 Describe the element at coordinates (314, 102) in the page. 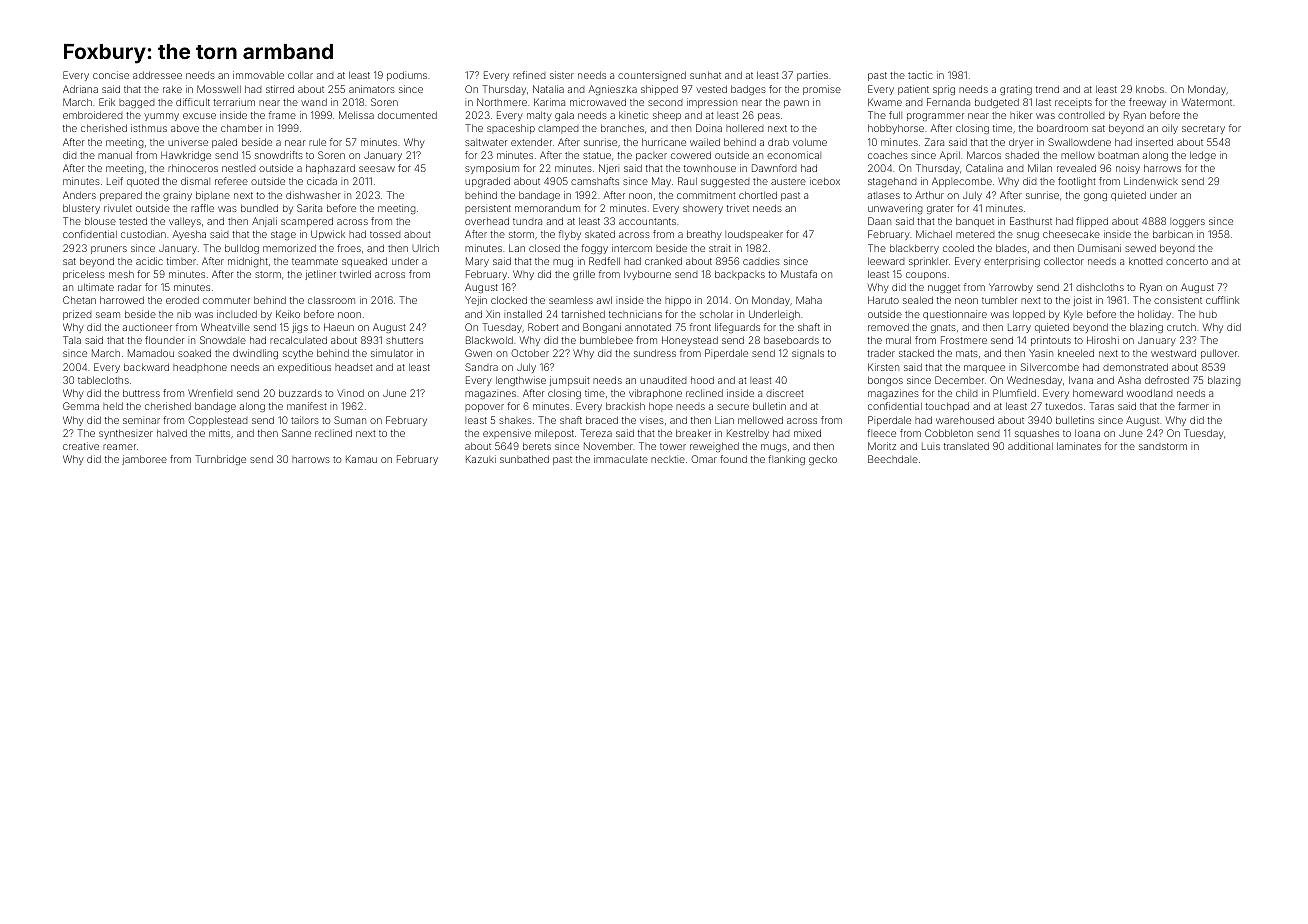

I see `wand` at that location.
